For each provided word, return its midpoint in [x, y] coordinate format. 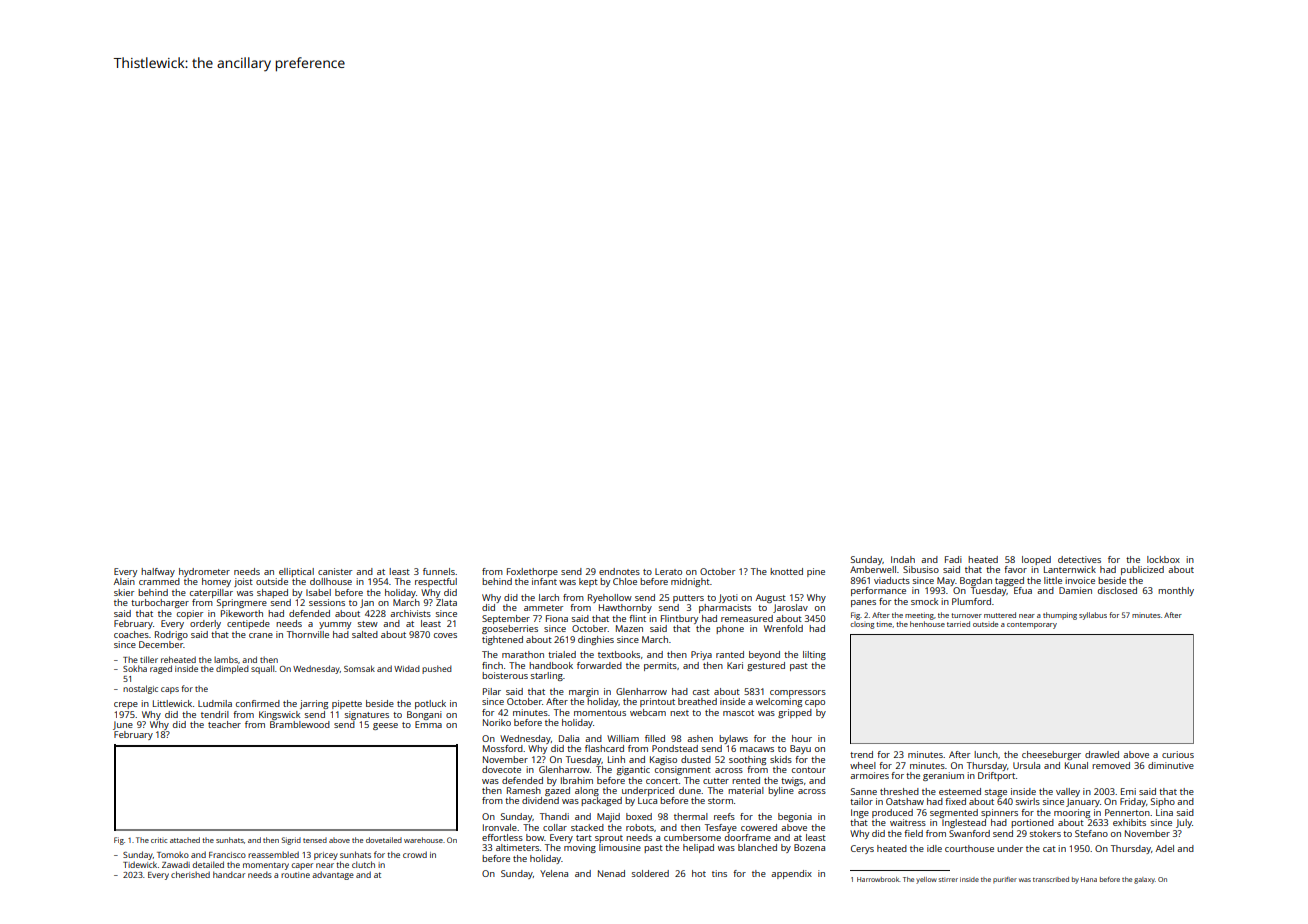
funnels [439, 571]
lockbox [1163, 559]
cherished [190, 874]
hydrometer [204, 572]
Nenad [611, 873]
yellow [926, 880]
